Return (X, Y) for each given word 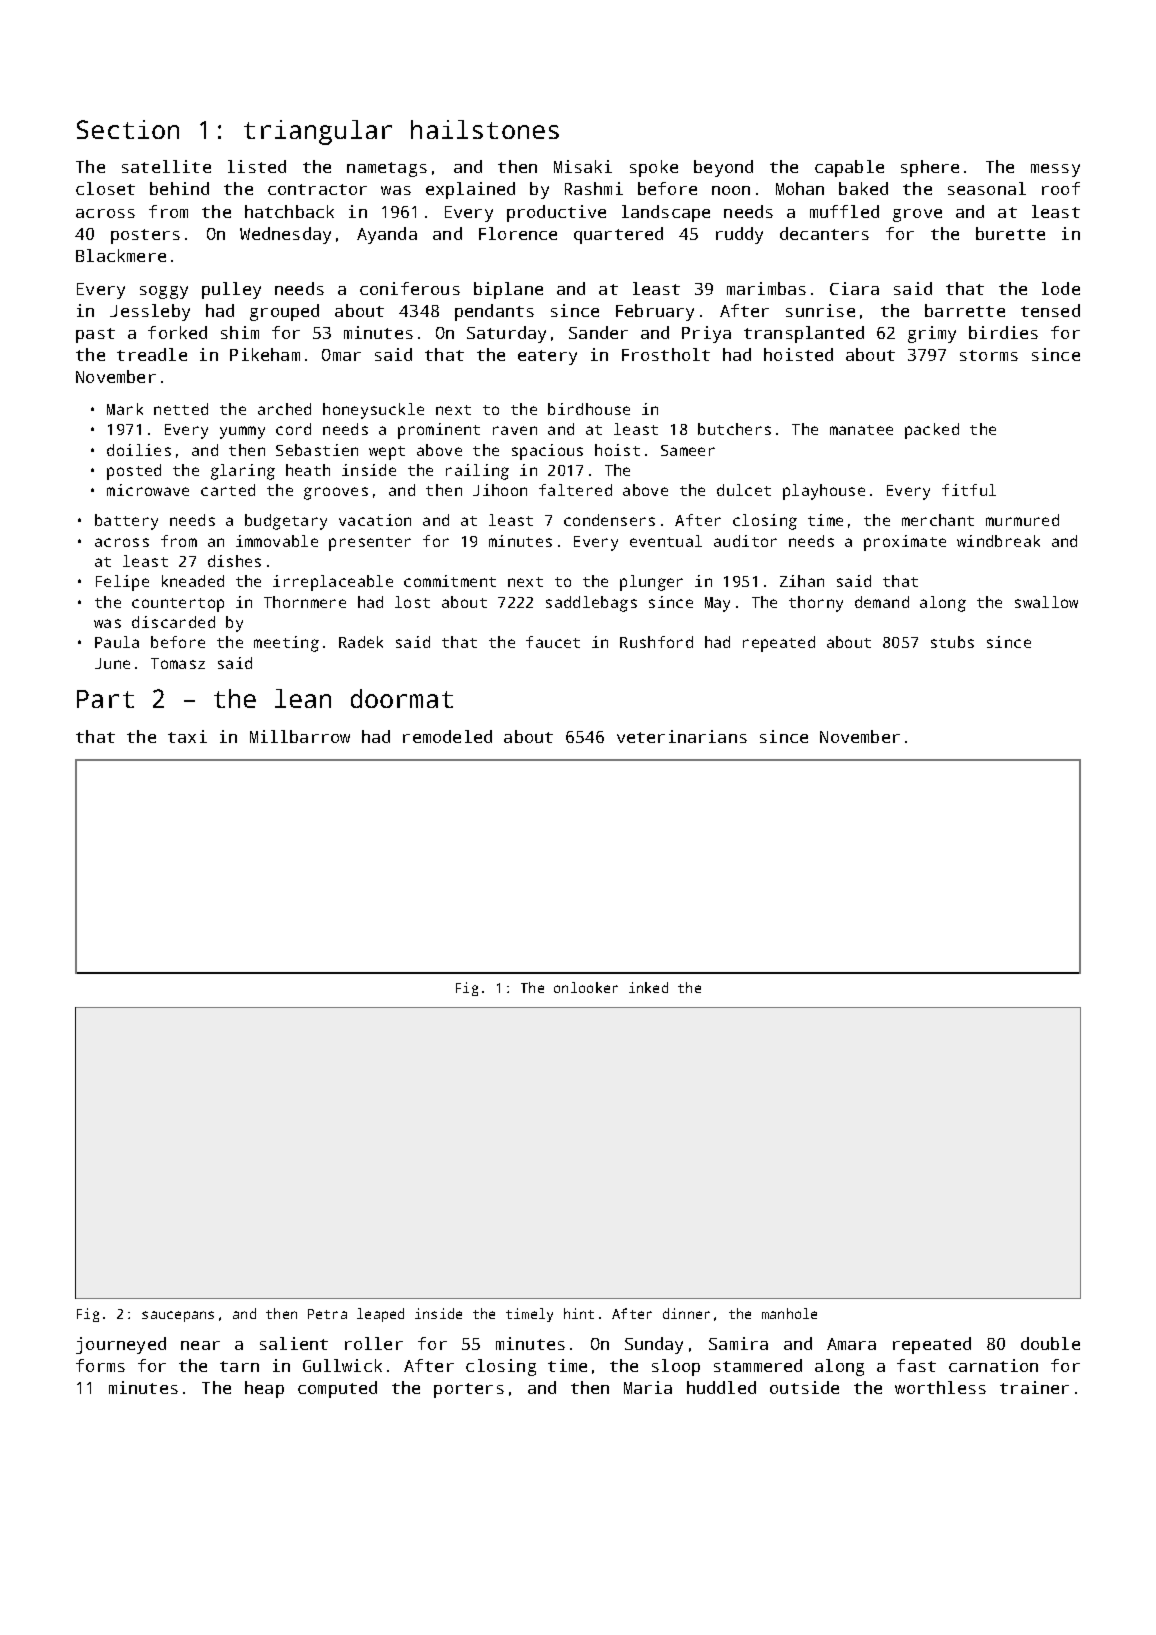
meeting (286, 644)
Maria (648, 1387)
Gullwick (342, 1365)
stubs (952, 642)
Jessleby (150, 312)
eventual (666, 541)
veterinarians (682, 736)
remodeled (447, 736)
